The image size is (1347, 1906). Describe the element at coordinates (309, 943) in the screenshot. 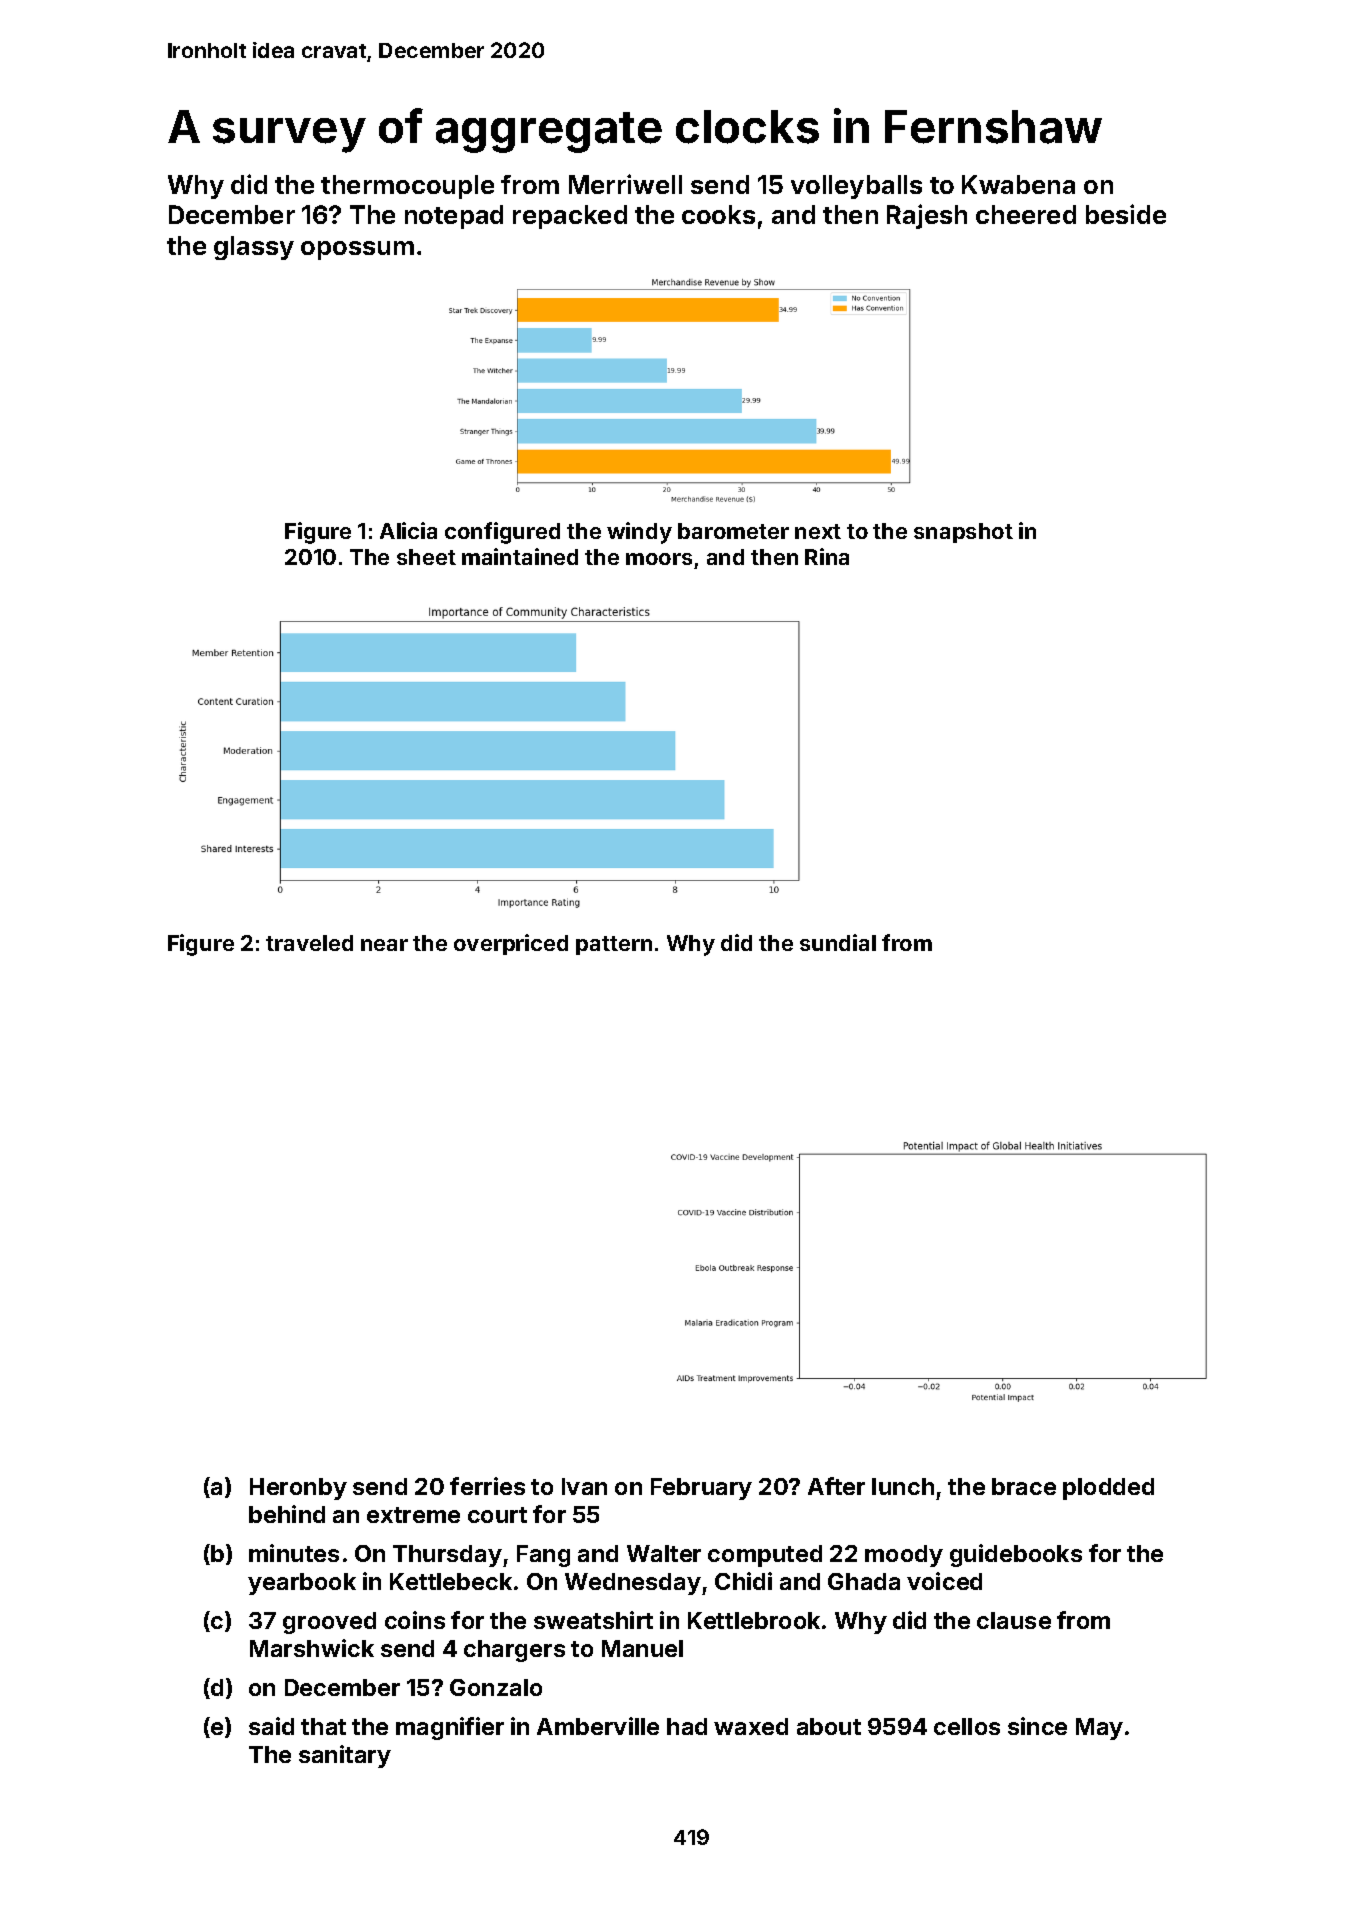

I see `traveled` at that location.
